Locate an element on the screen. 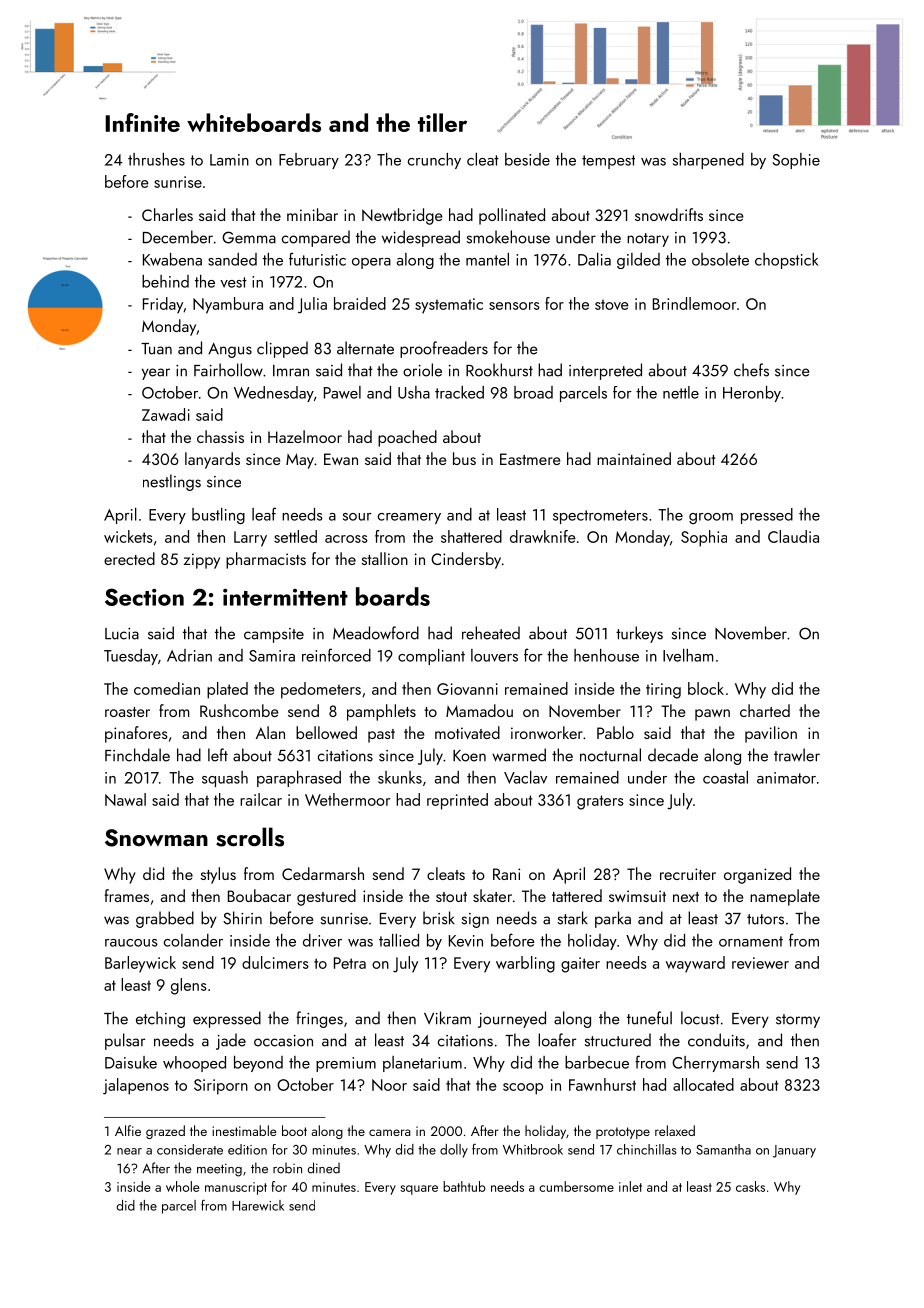 This screenshot has width=924, height=1308. Pawel is located at coordinates (342, 392).
